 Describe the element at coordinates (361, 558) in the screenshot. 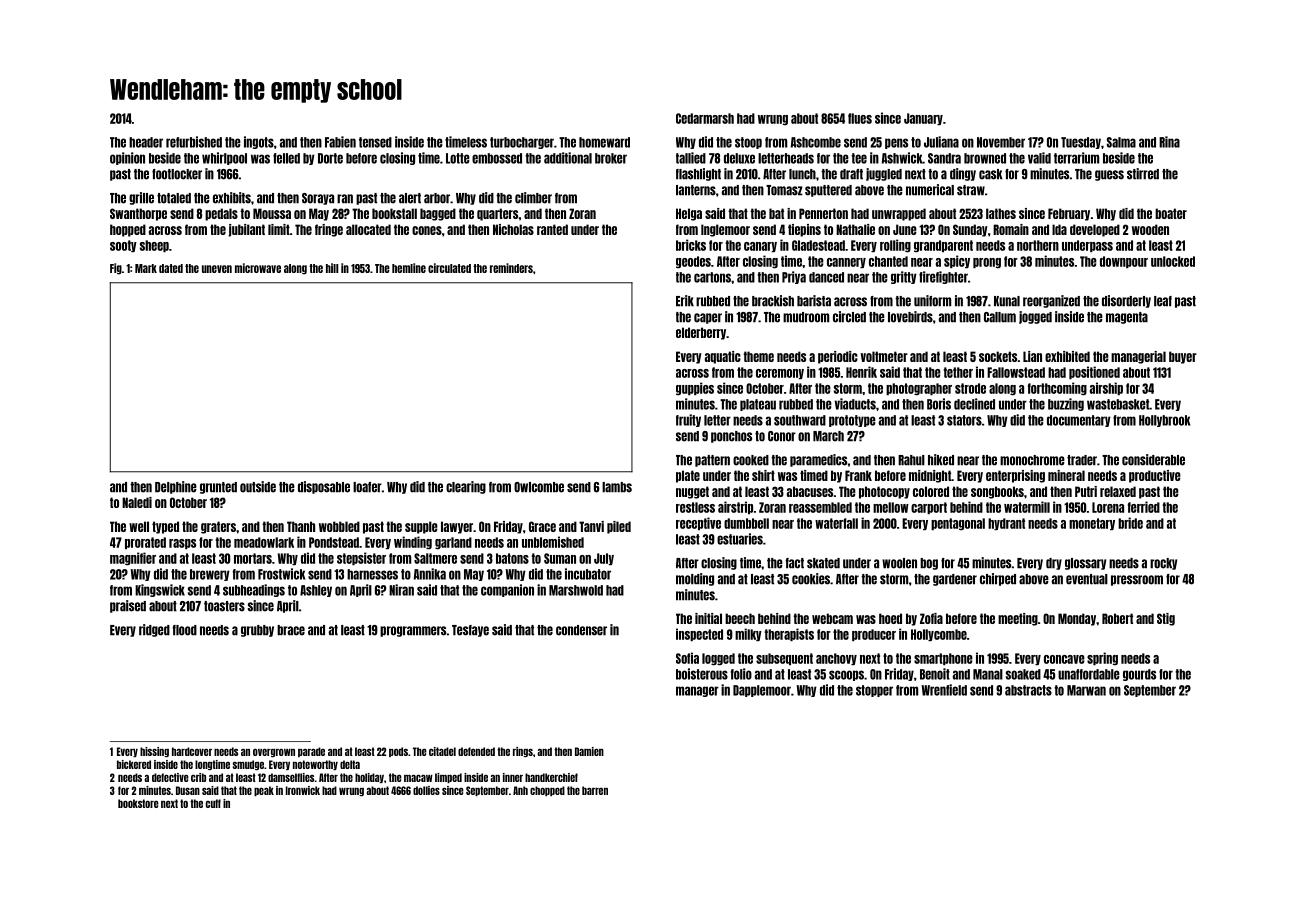

I see `stepsister` at that location.
